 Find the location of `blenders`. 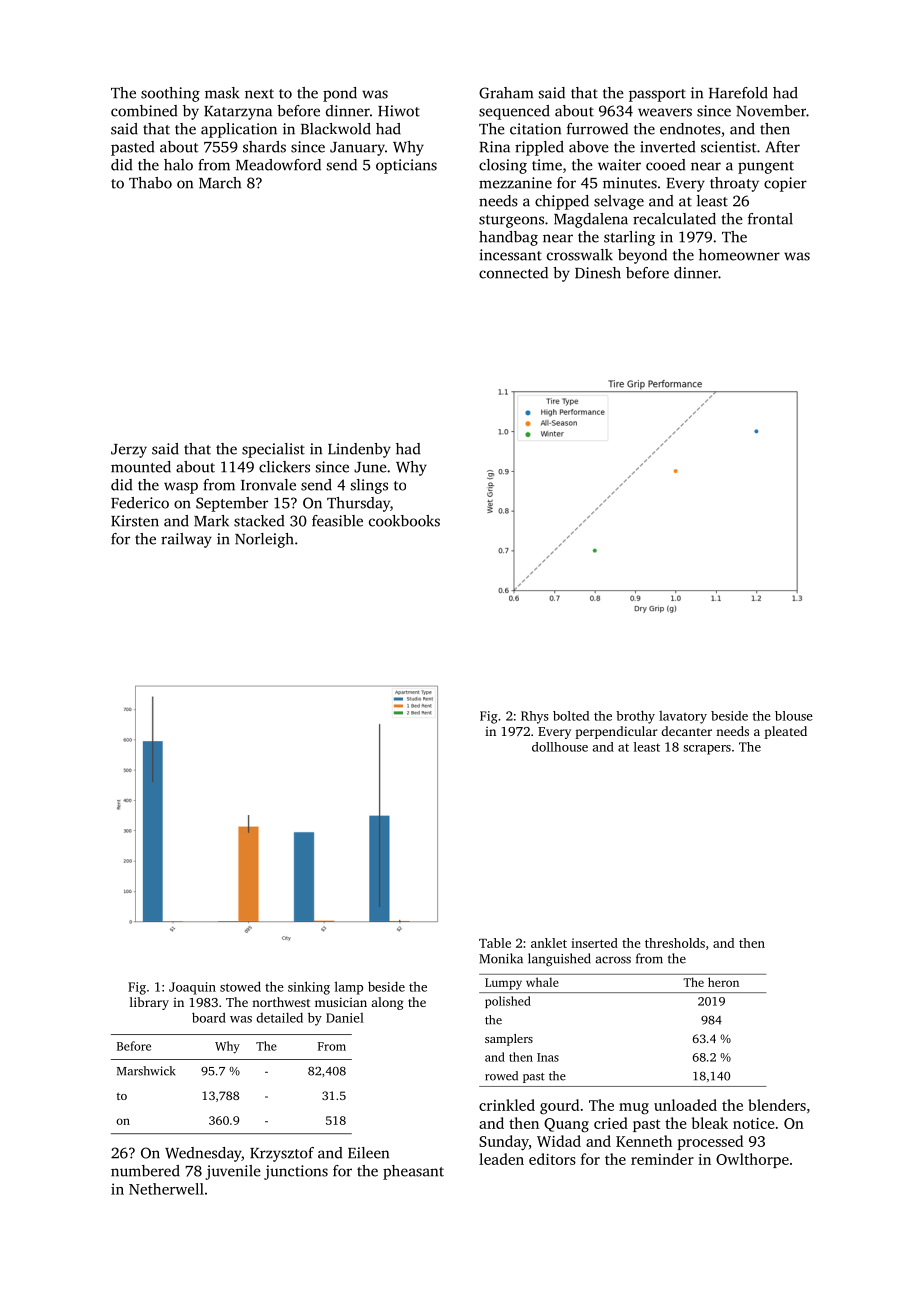

blenders is located at coordinates (777, 1105).
